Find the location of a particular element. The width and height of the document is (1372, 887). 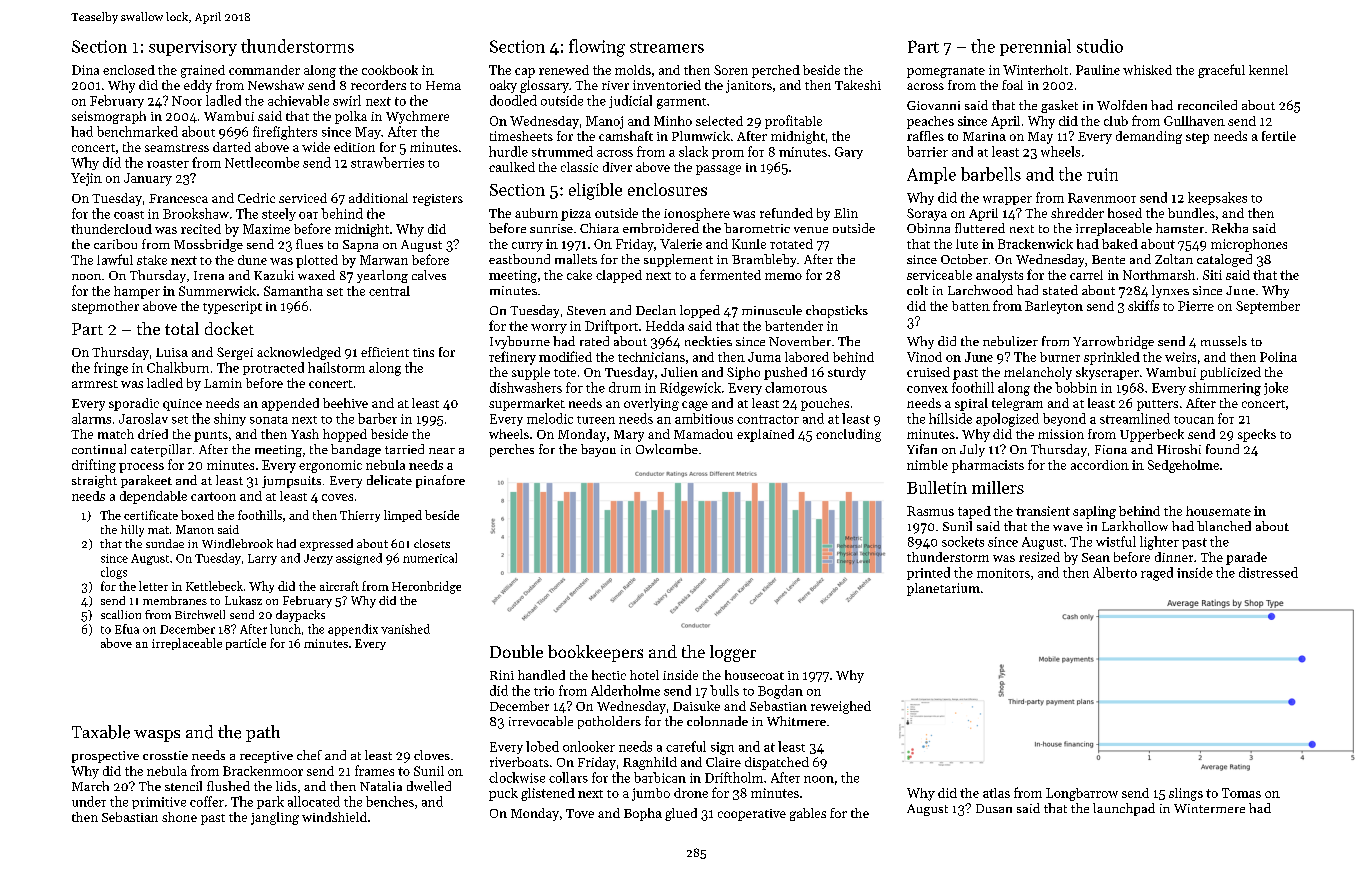

collars is located at coordinates (568, 777).
